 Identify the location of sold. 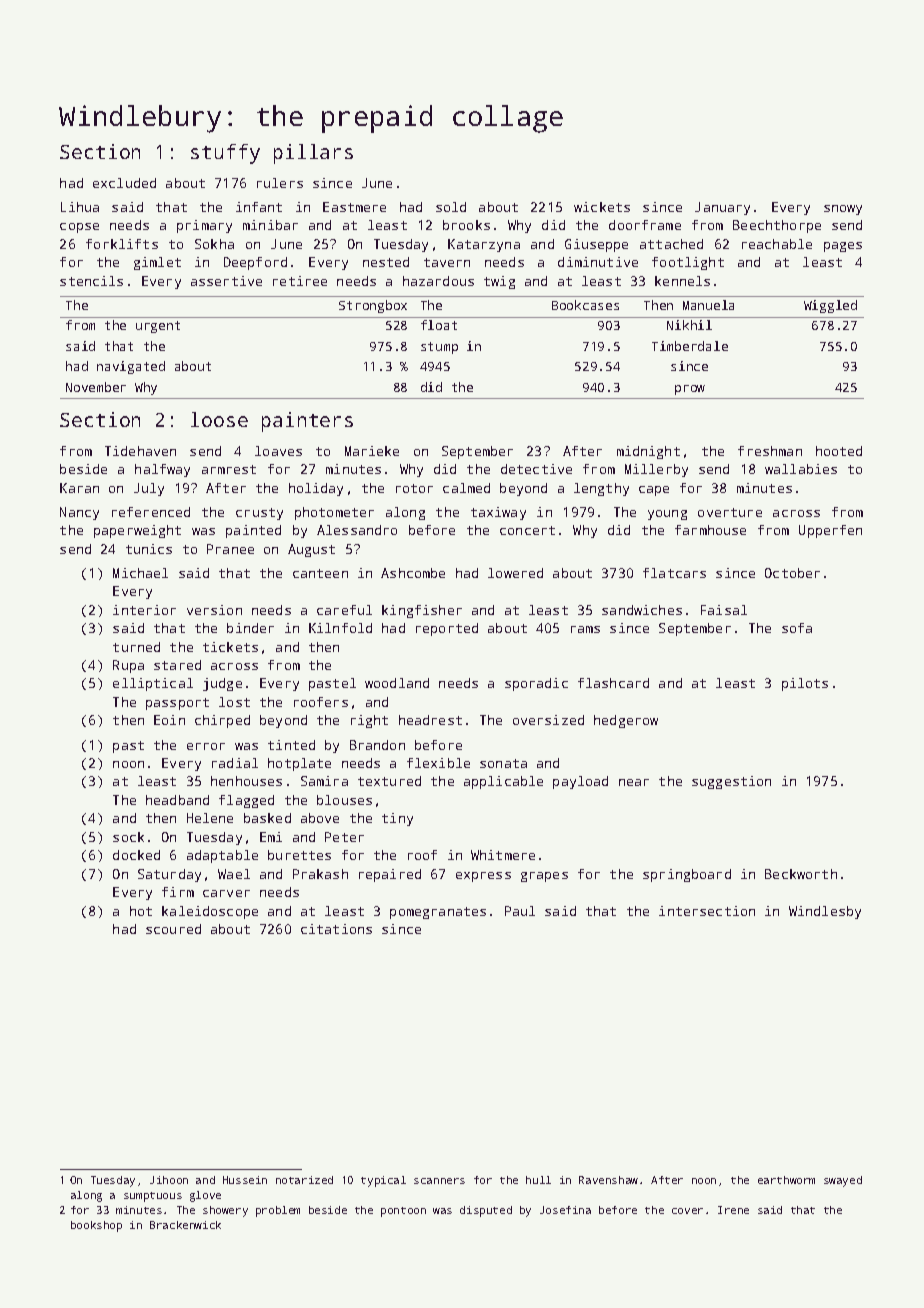
(451, 207).
